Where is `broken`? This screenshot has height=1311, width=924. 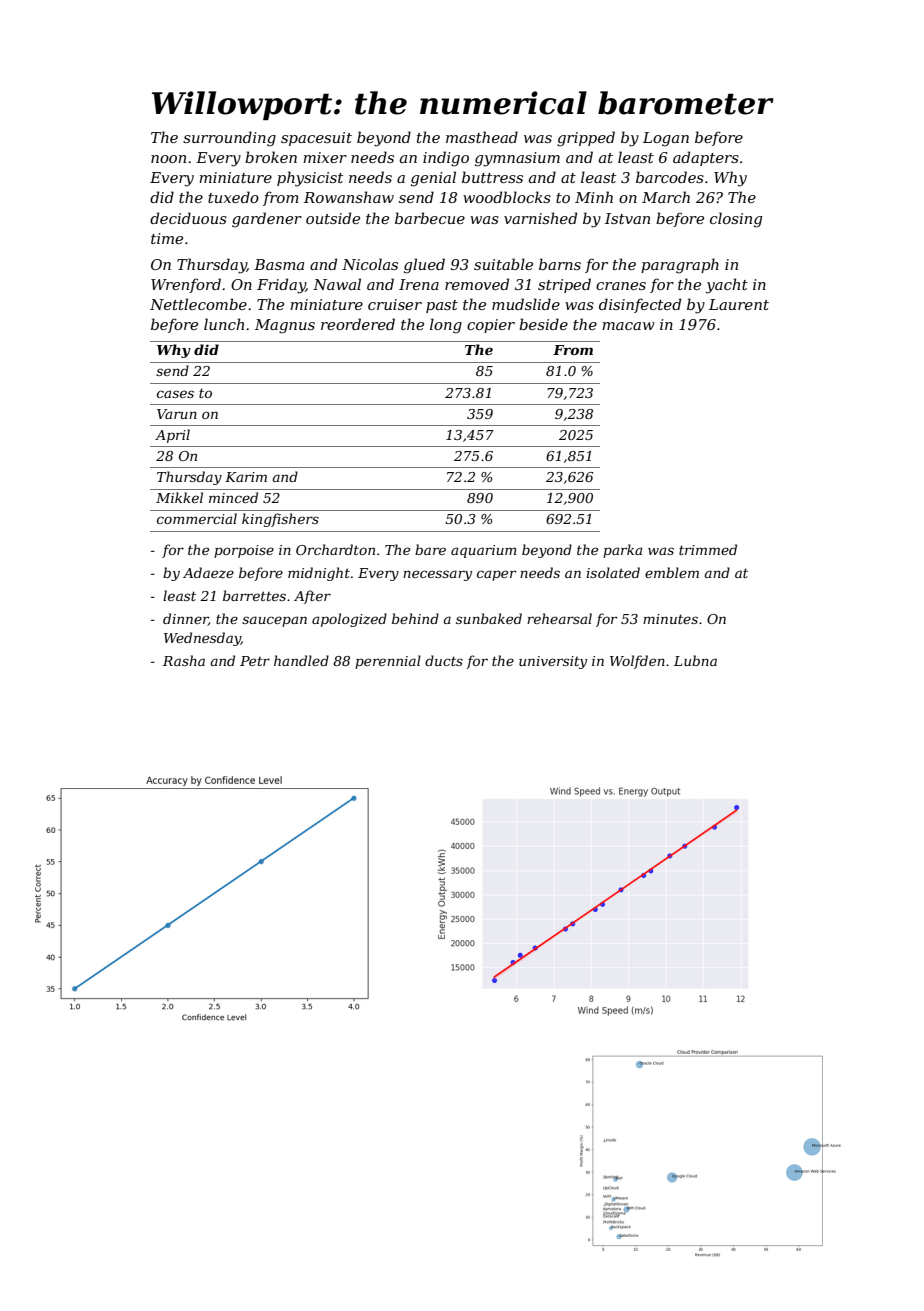
broken is located at coordinates (271, 157).
